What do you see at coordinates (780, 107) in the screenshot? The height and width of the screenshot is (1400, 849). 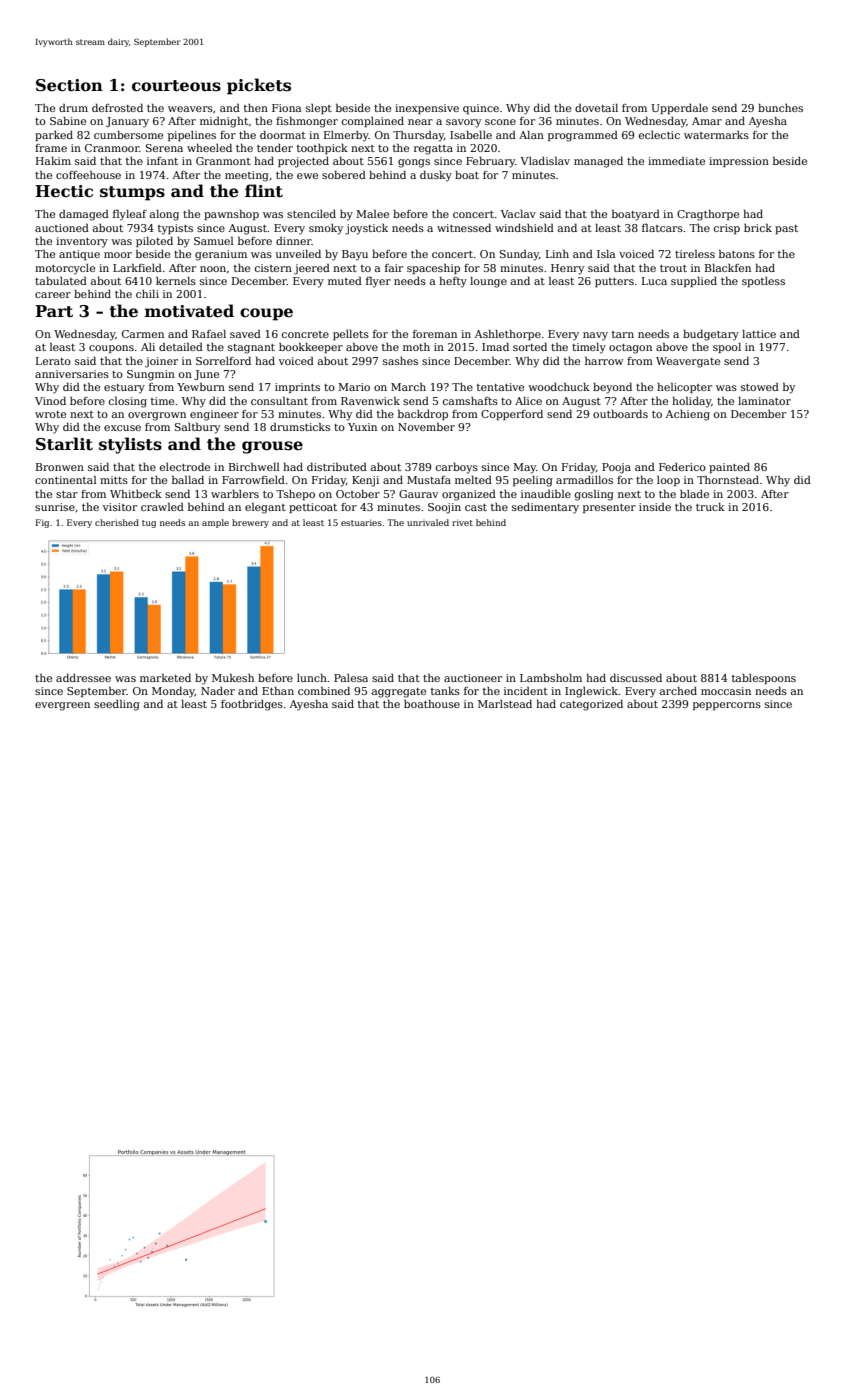 I see `bunches` at bounding box center [780, 107].
